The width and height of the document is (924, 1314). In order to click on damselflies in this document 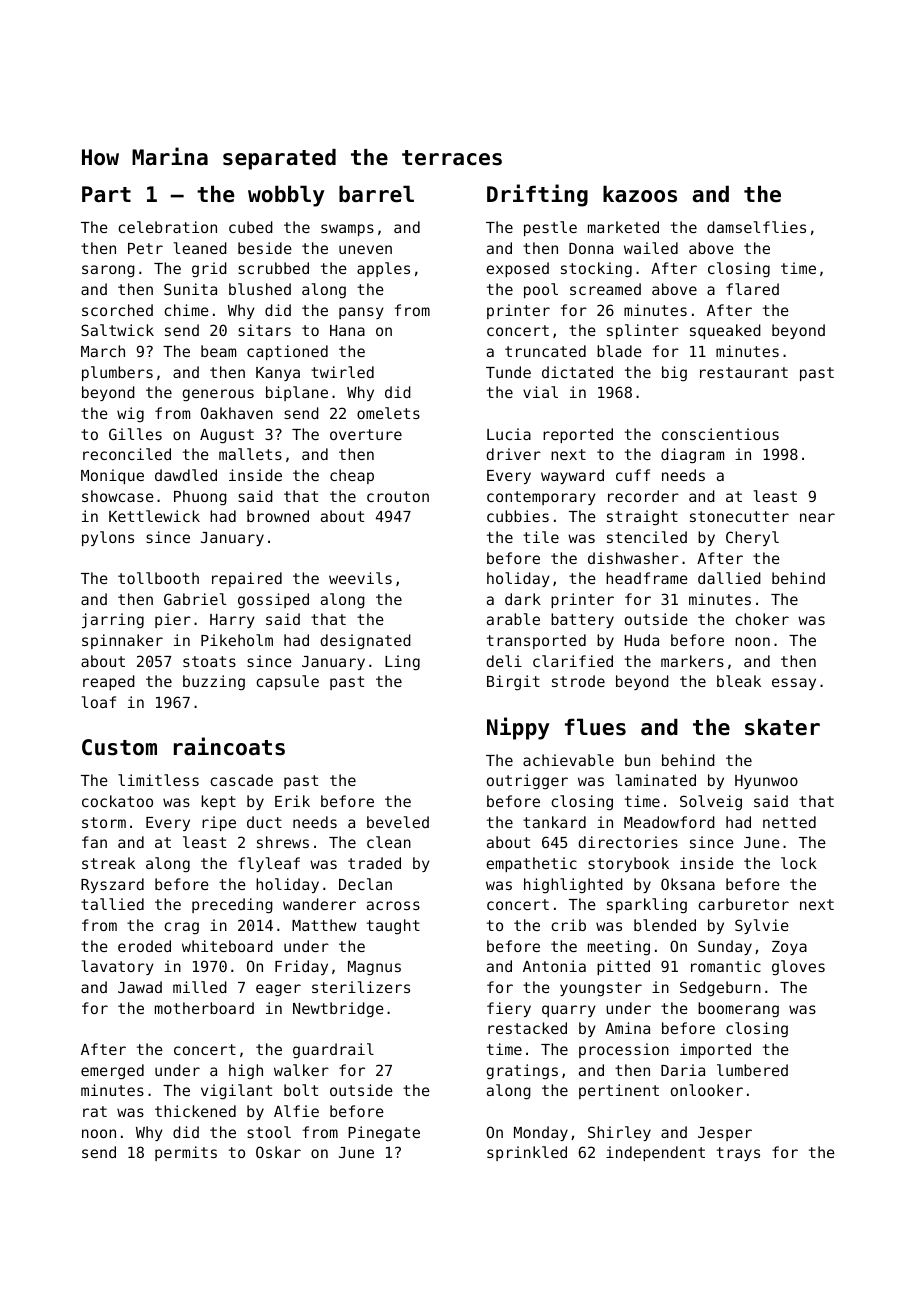, I will do `click(756, 227)`.
